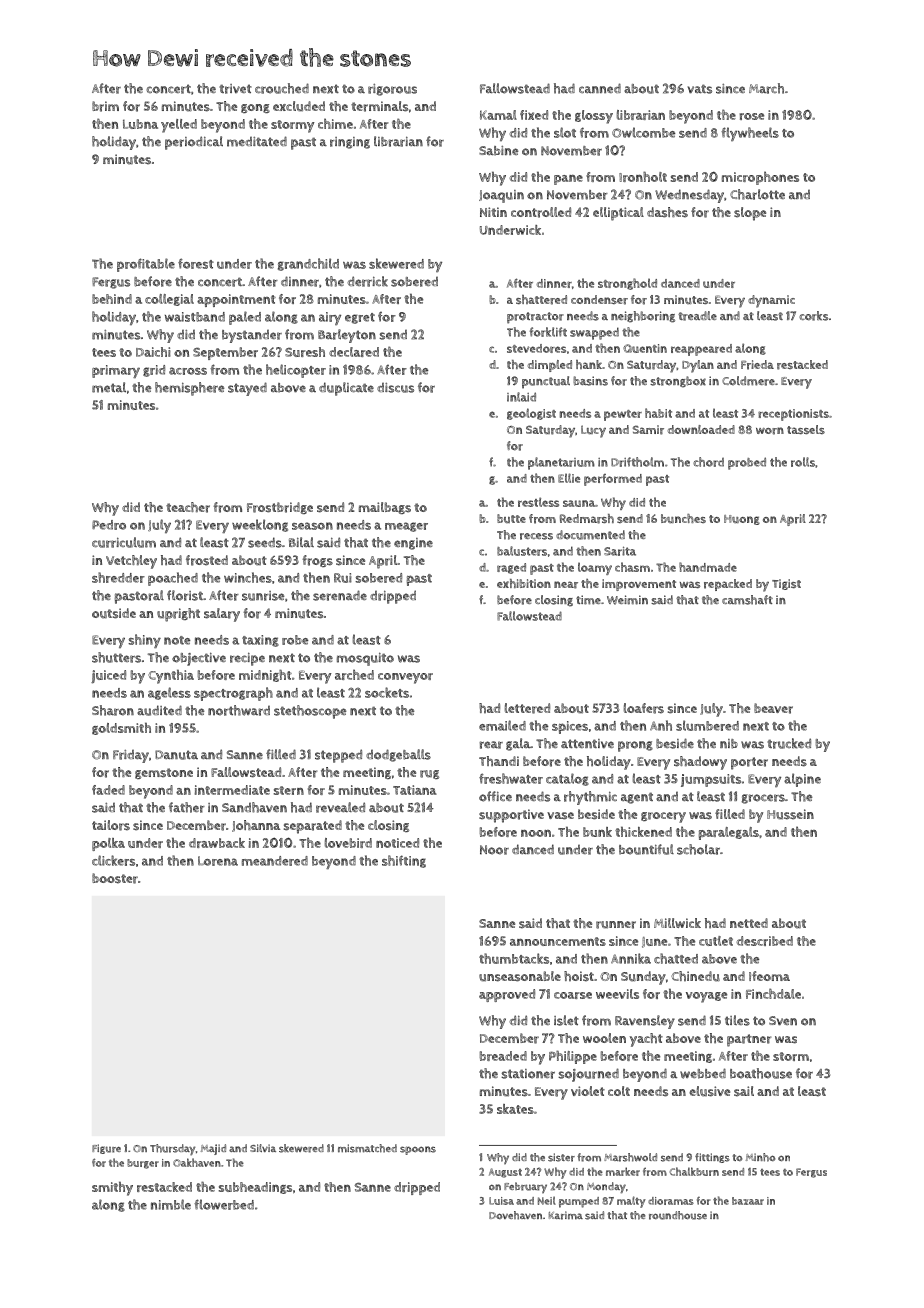  I want to click on flowerbed, so click(224, 1204).
